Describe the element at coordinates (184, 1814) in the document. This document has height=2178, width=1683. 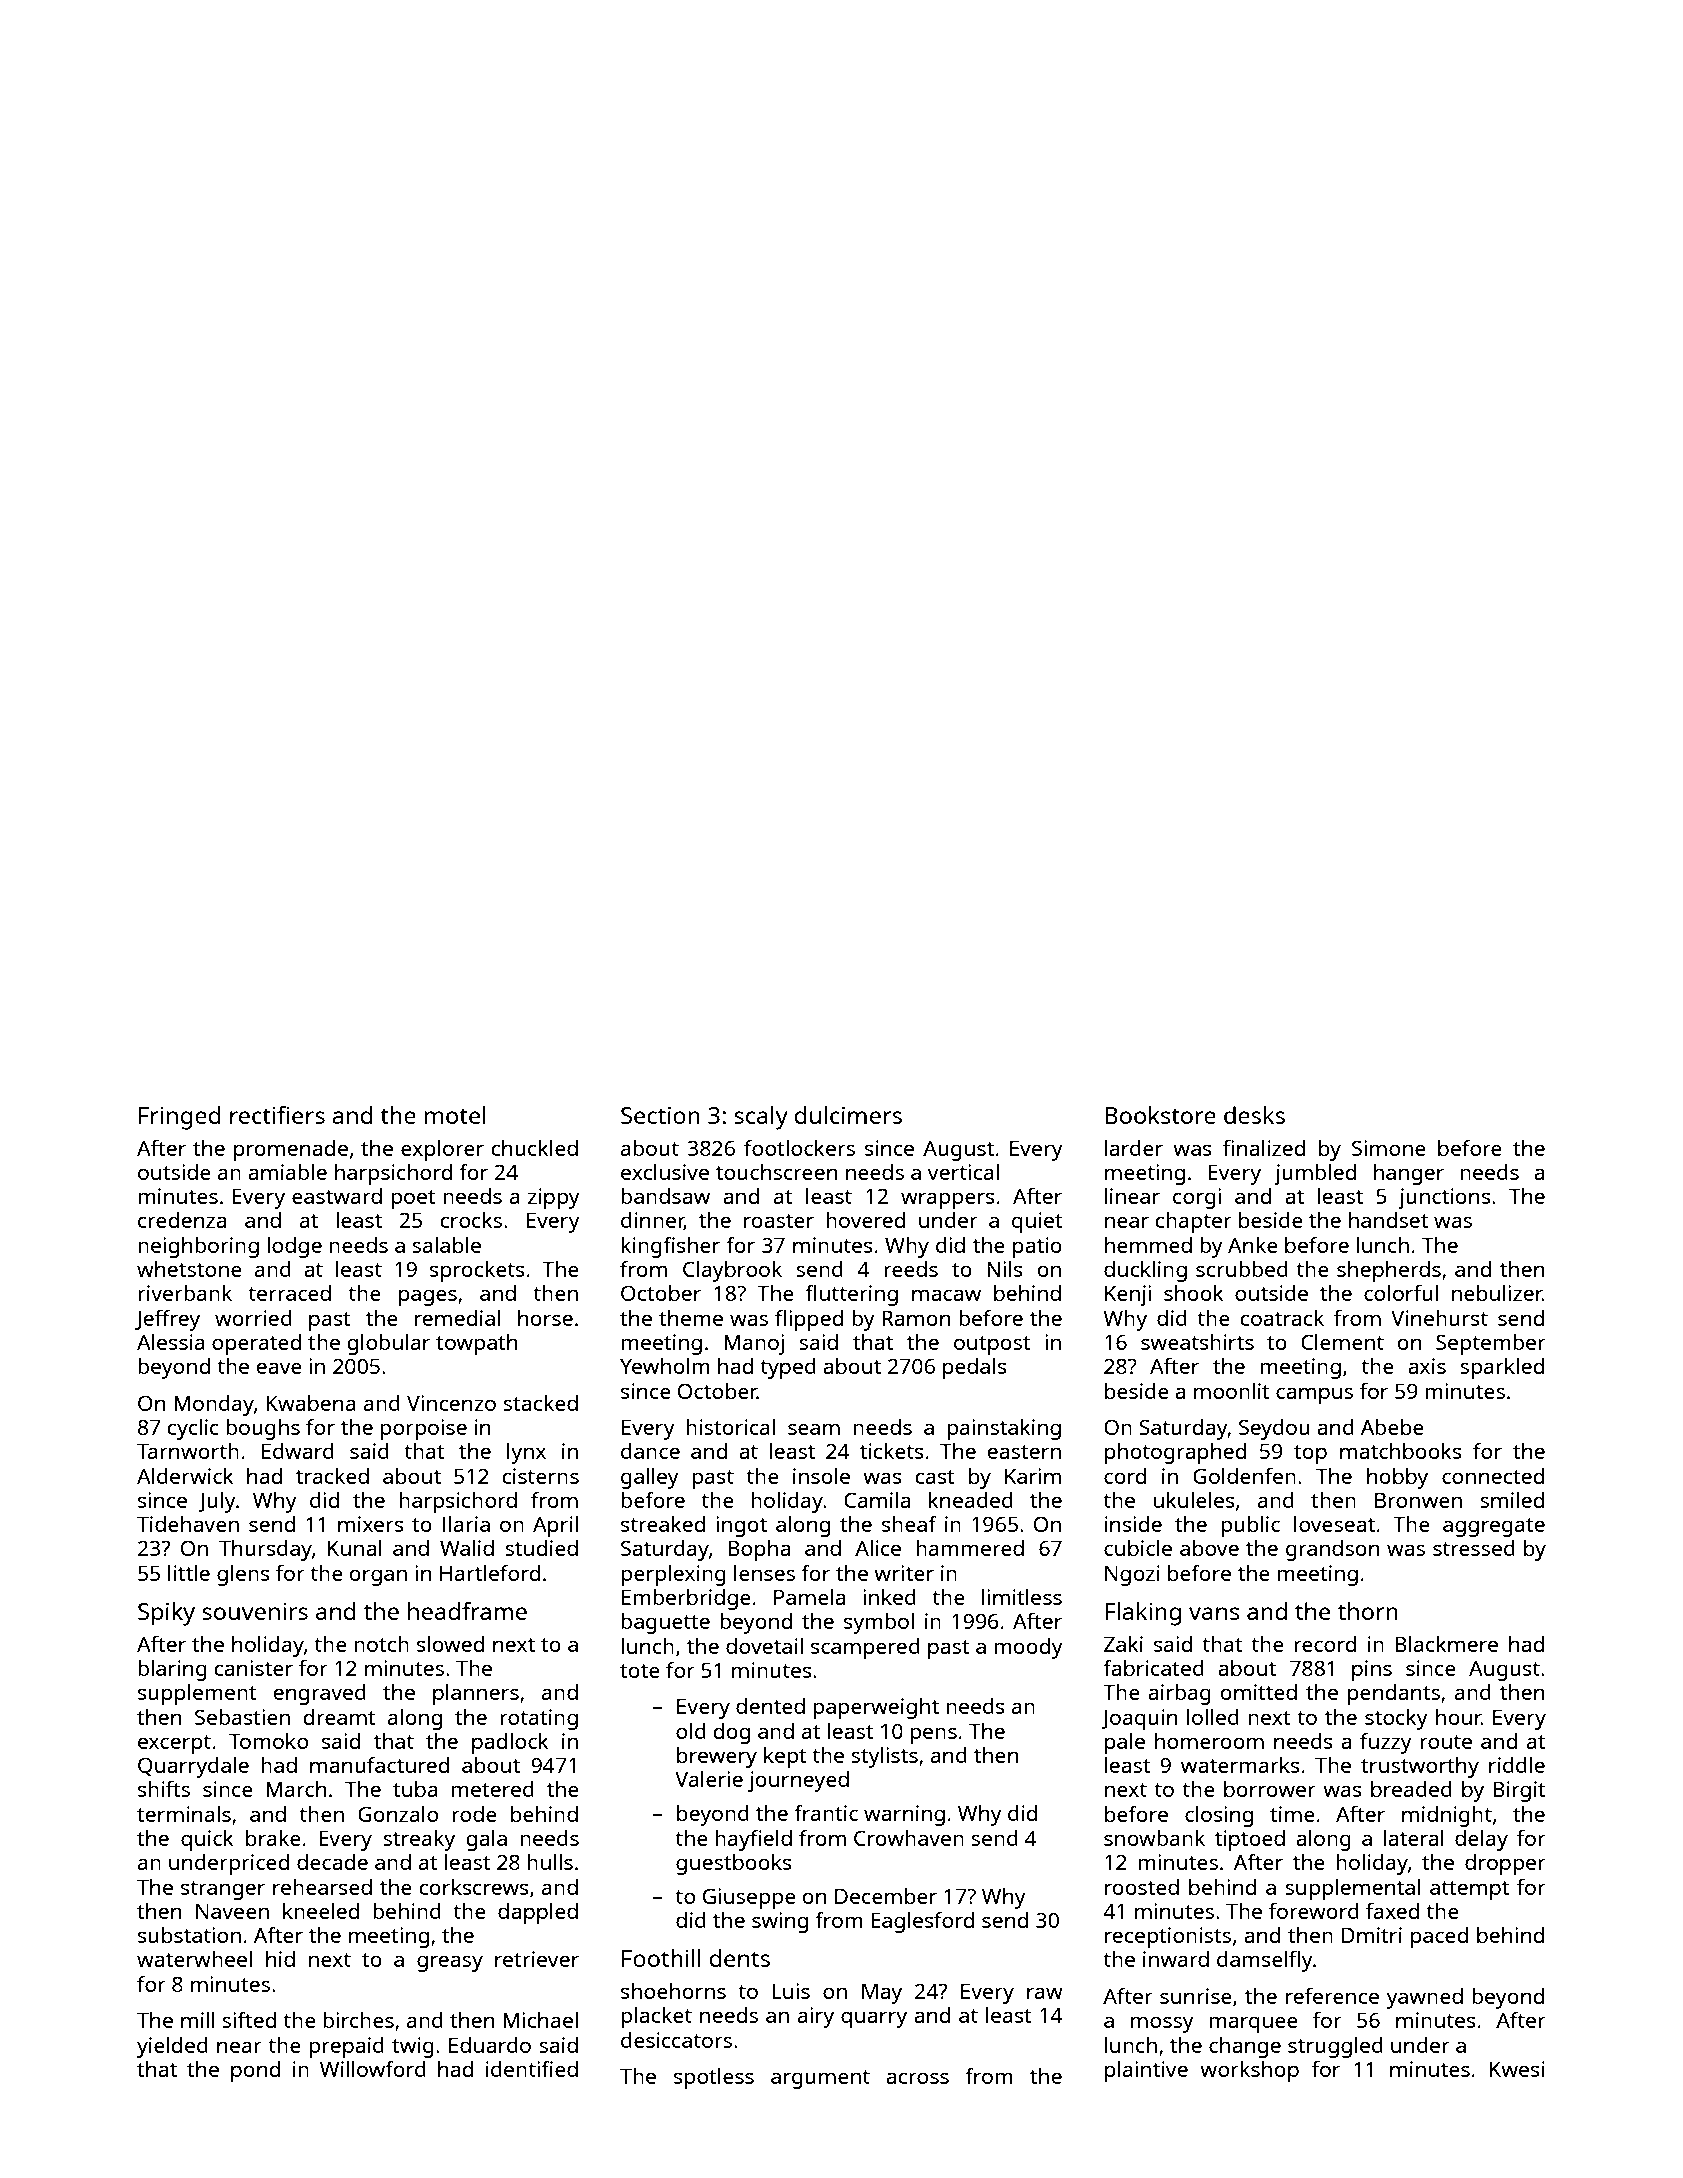
I see `terminals` at that location.
